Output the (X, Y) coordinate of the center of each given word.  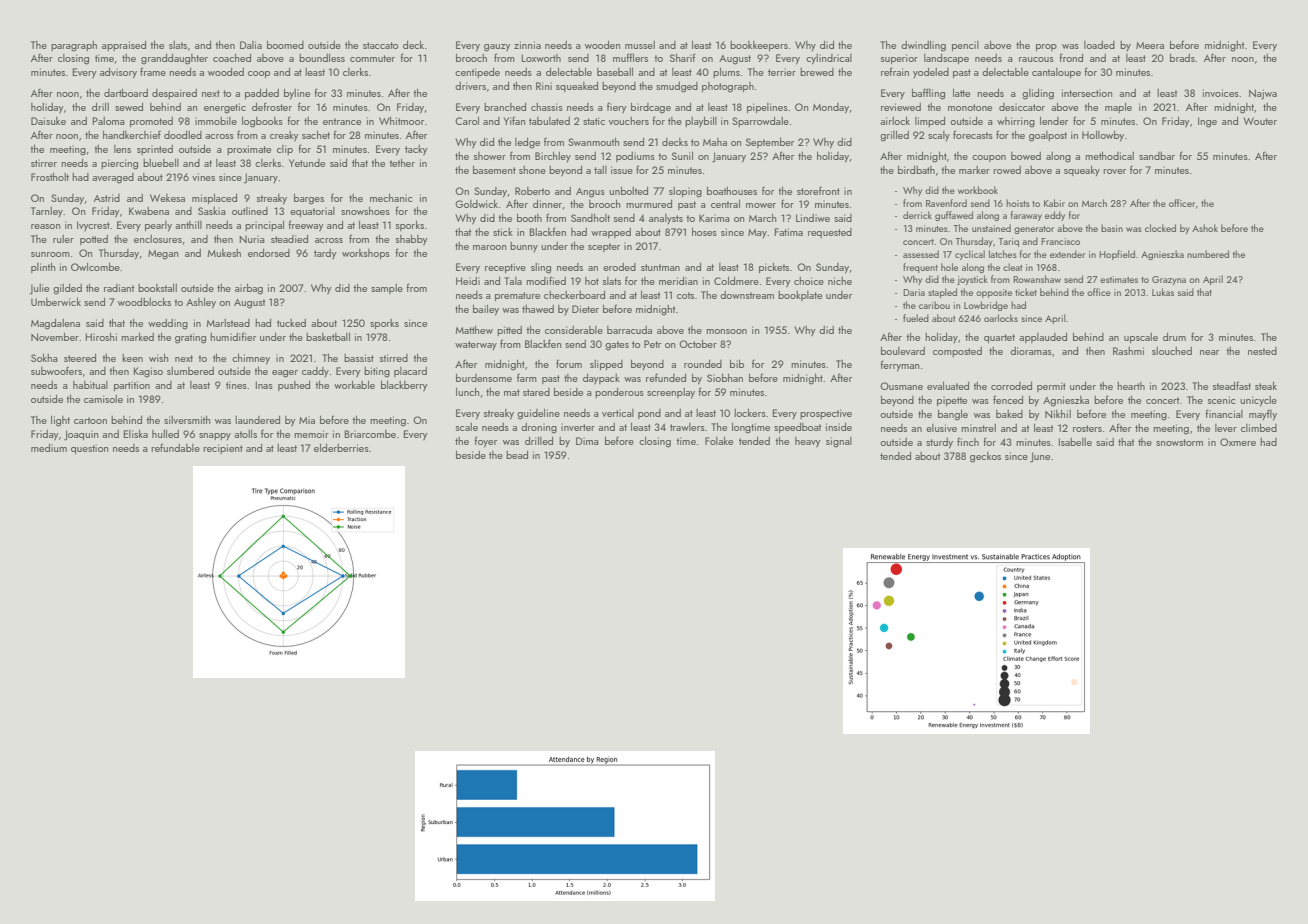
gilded (67, 289)
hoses (704, 231)
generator (1034, 230)
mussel (640, 45)
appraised (124, 46)
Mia (307, 420)
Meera (1150, 45)
